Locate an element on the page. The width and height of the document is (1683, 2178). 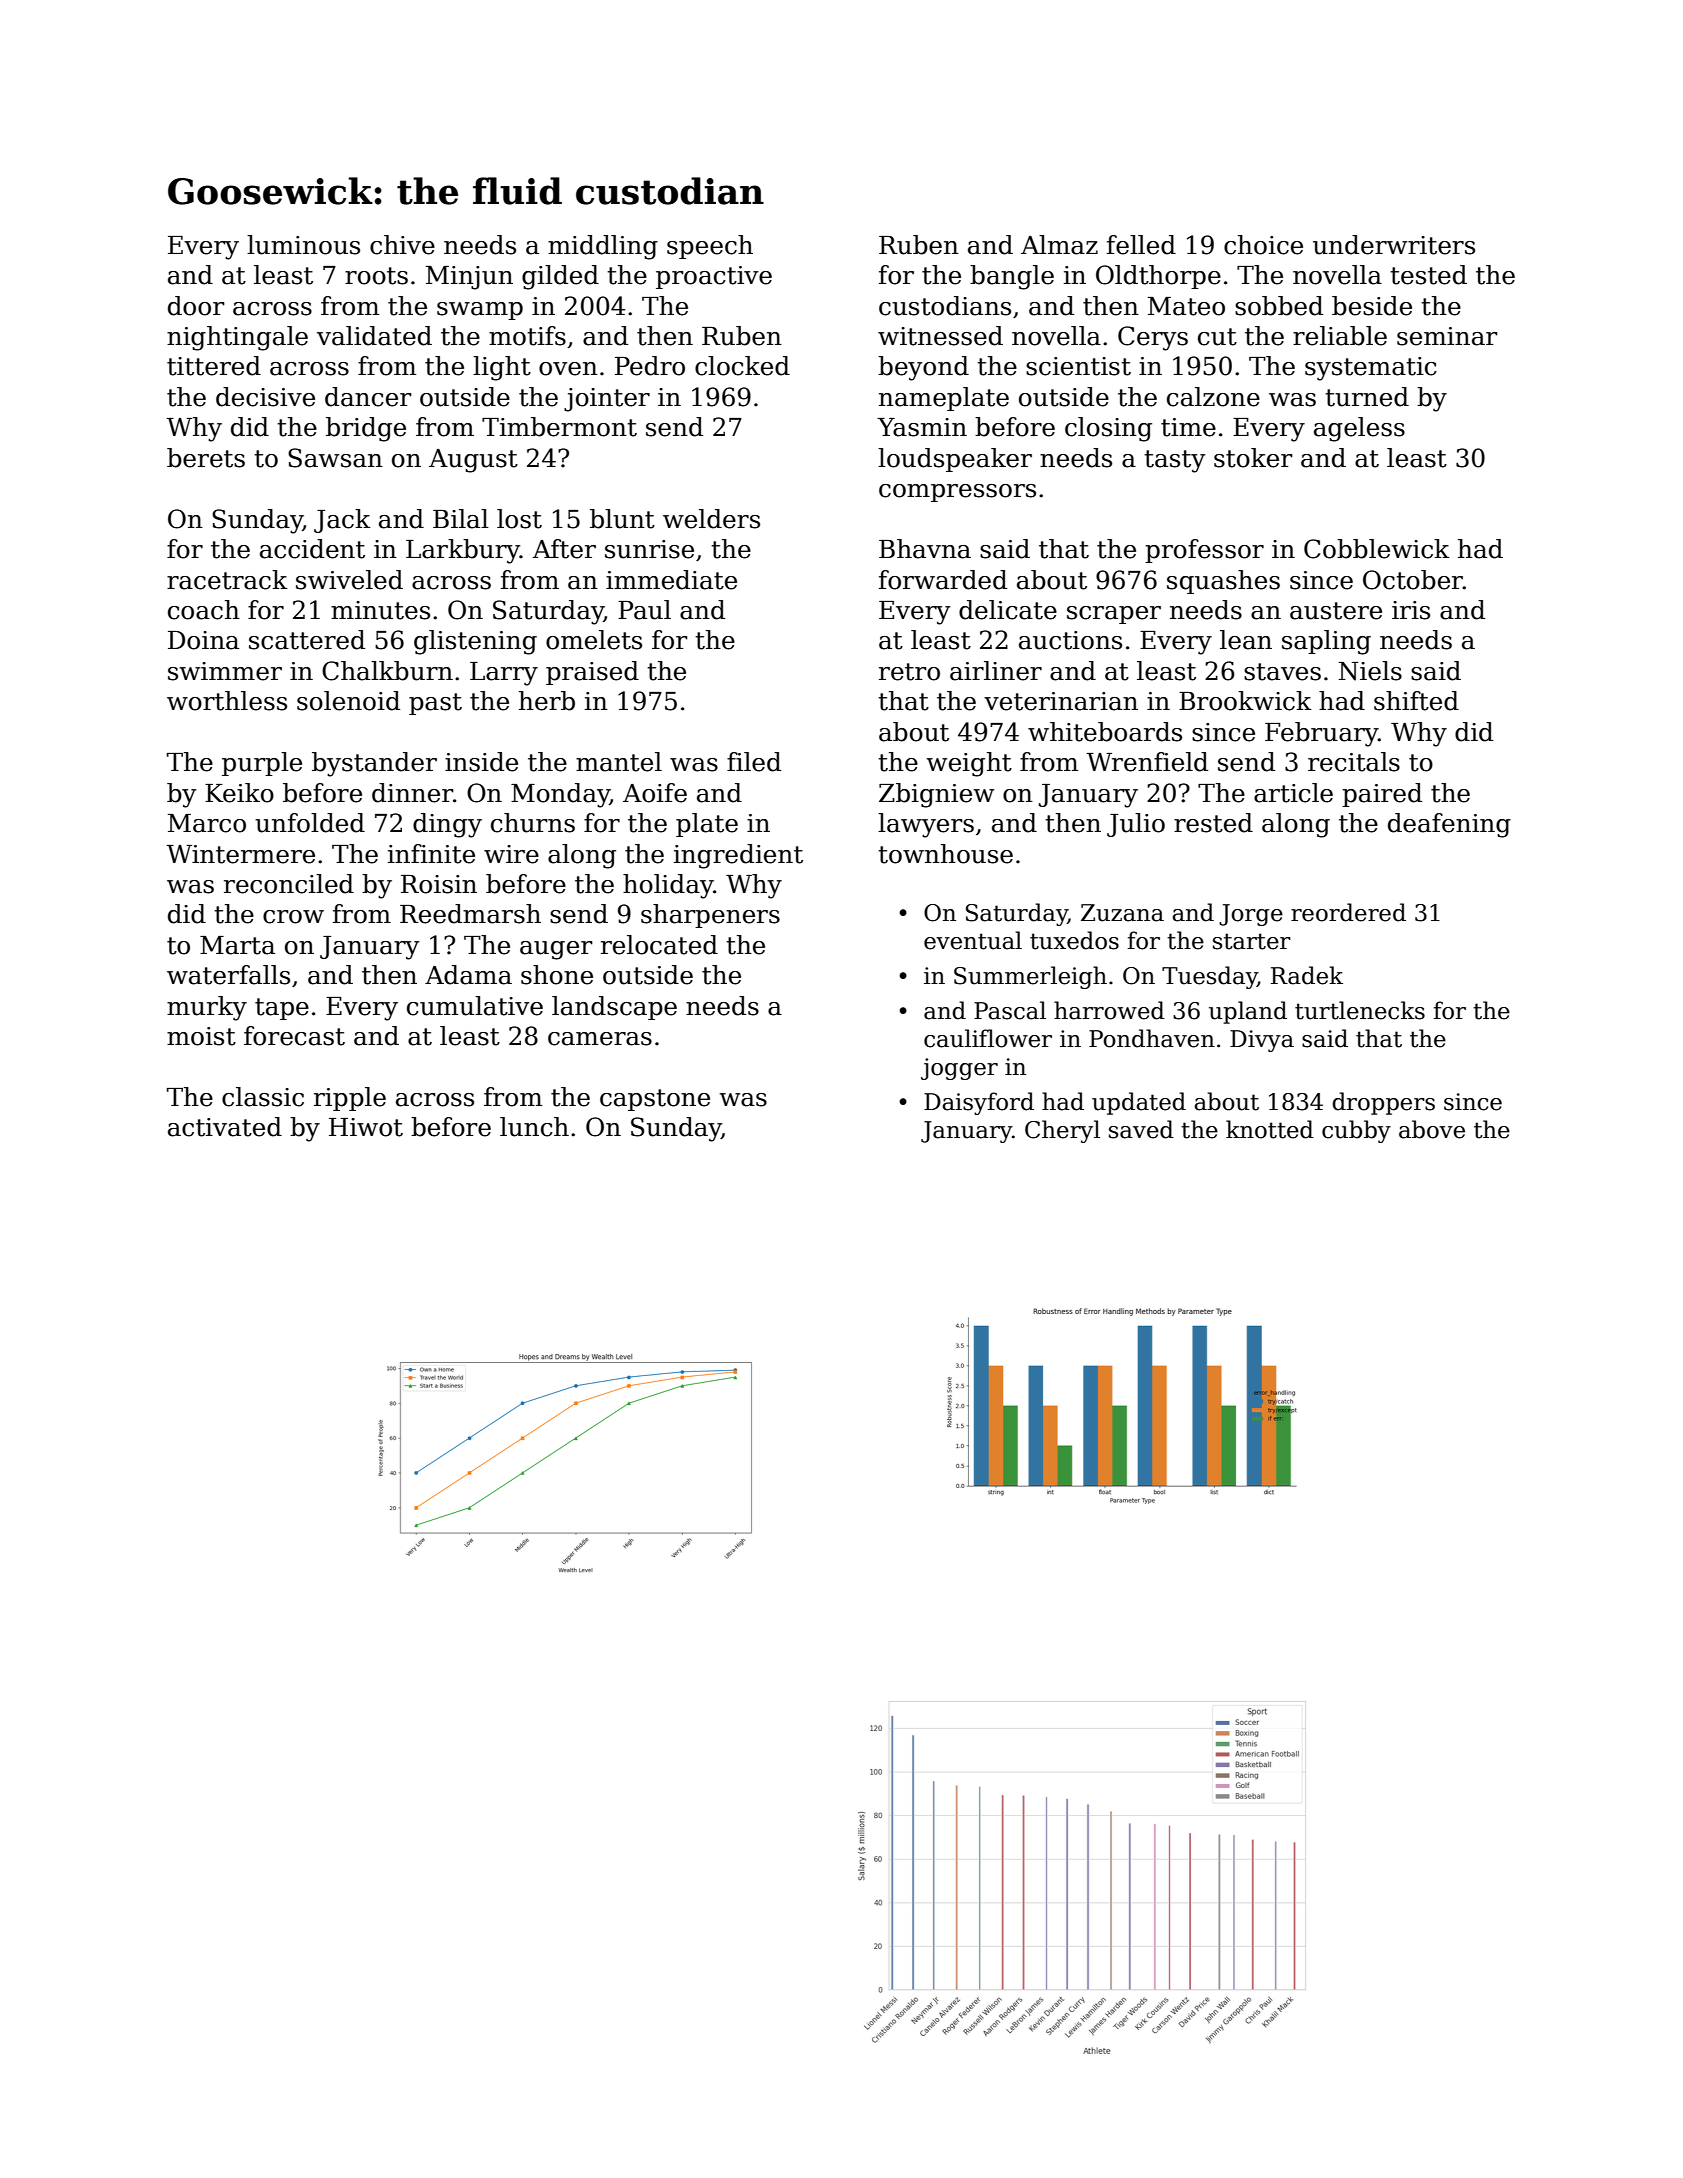
tested is located at coordinates (1428, 275).
